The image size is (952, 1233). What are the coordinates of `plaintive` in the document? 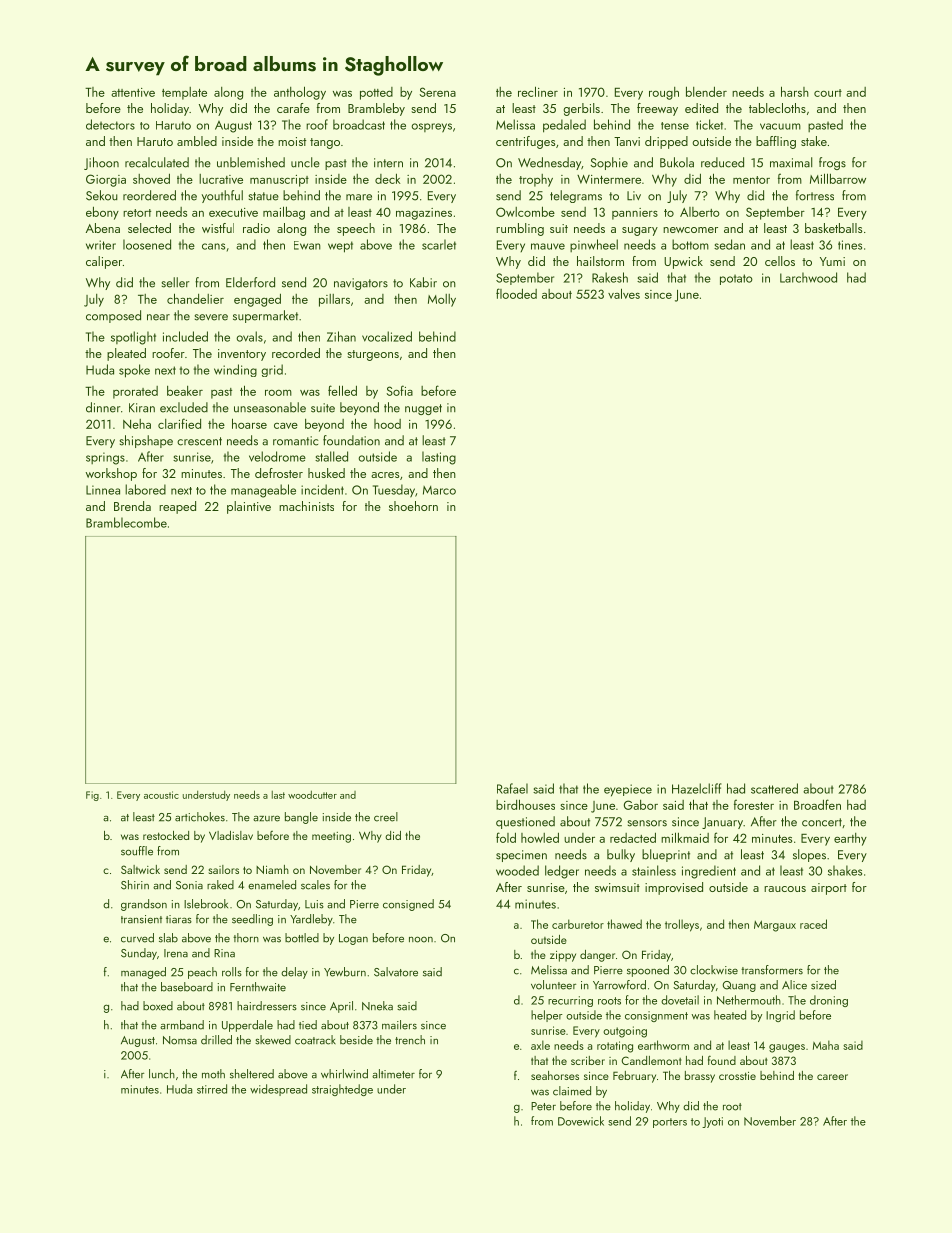 It's located at (249, 507).
